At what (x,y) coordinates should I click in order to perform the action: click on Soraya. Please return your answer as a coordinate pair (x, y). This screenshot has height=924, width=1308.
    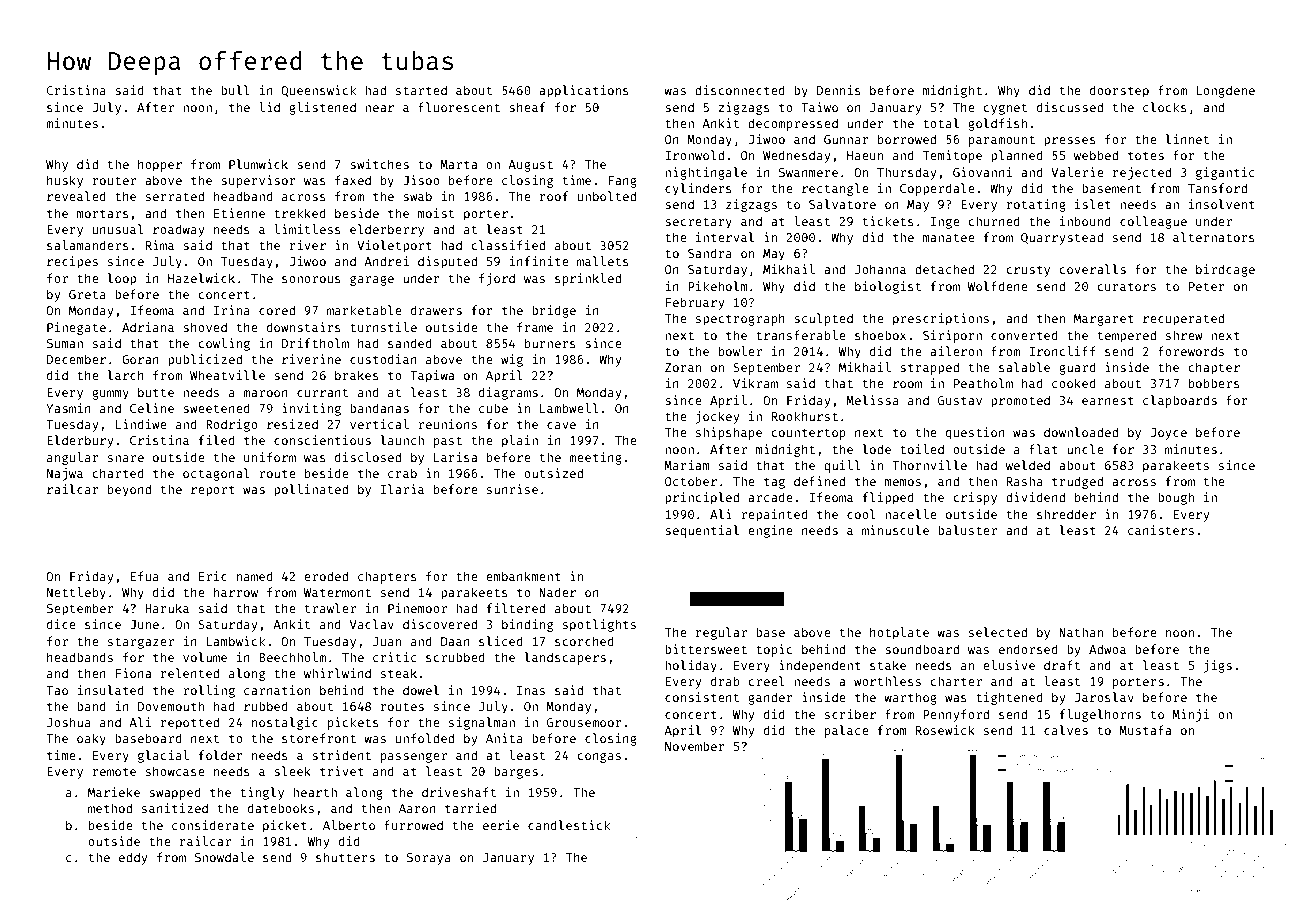
    Looking at the image, I should click on (429, 859).
